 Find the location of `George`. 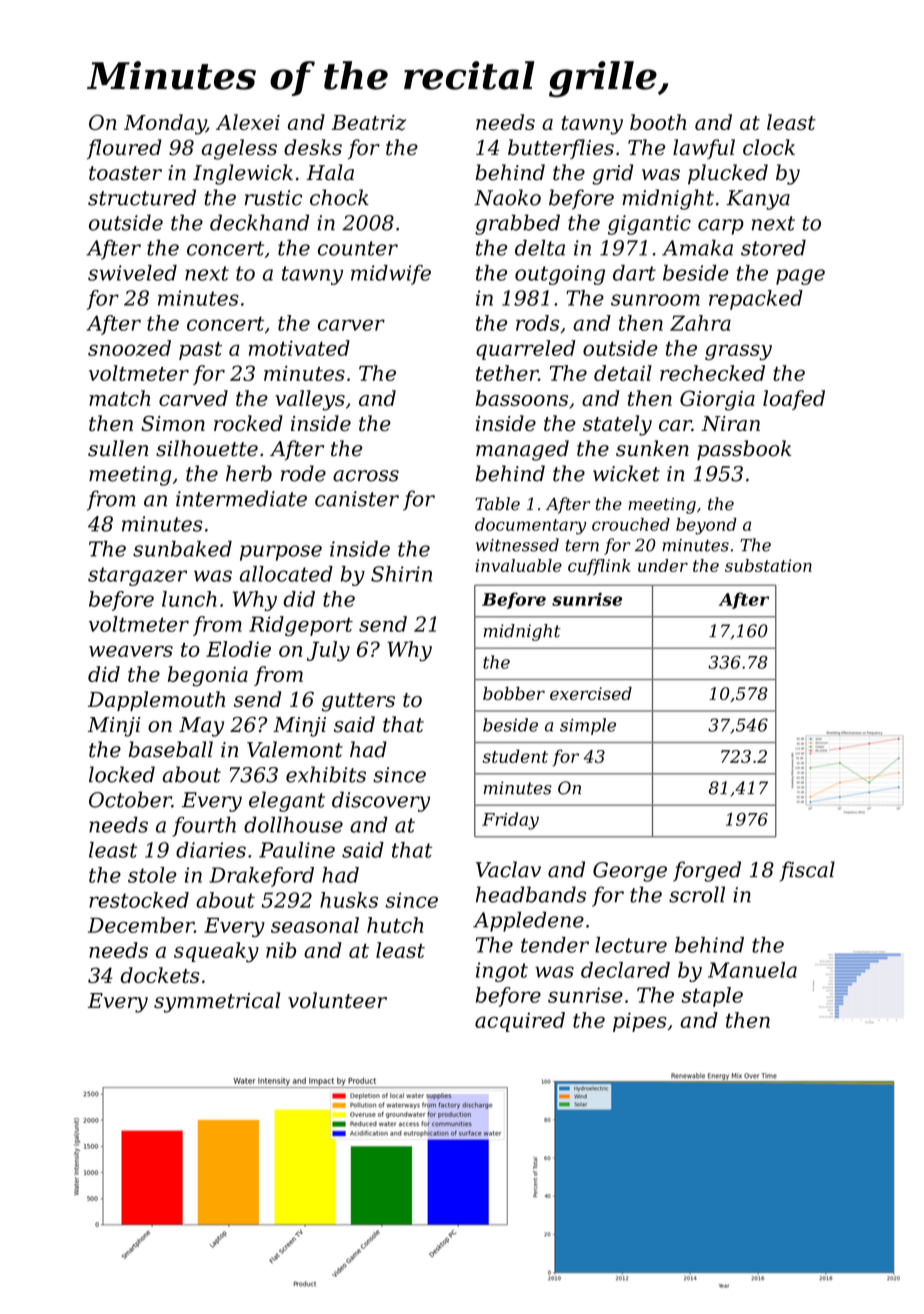

George is located at coordinates (630, 872).
